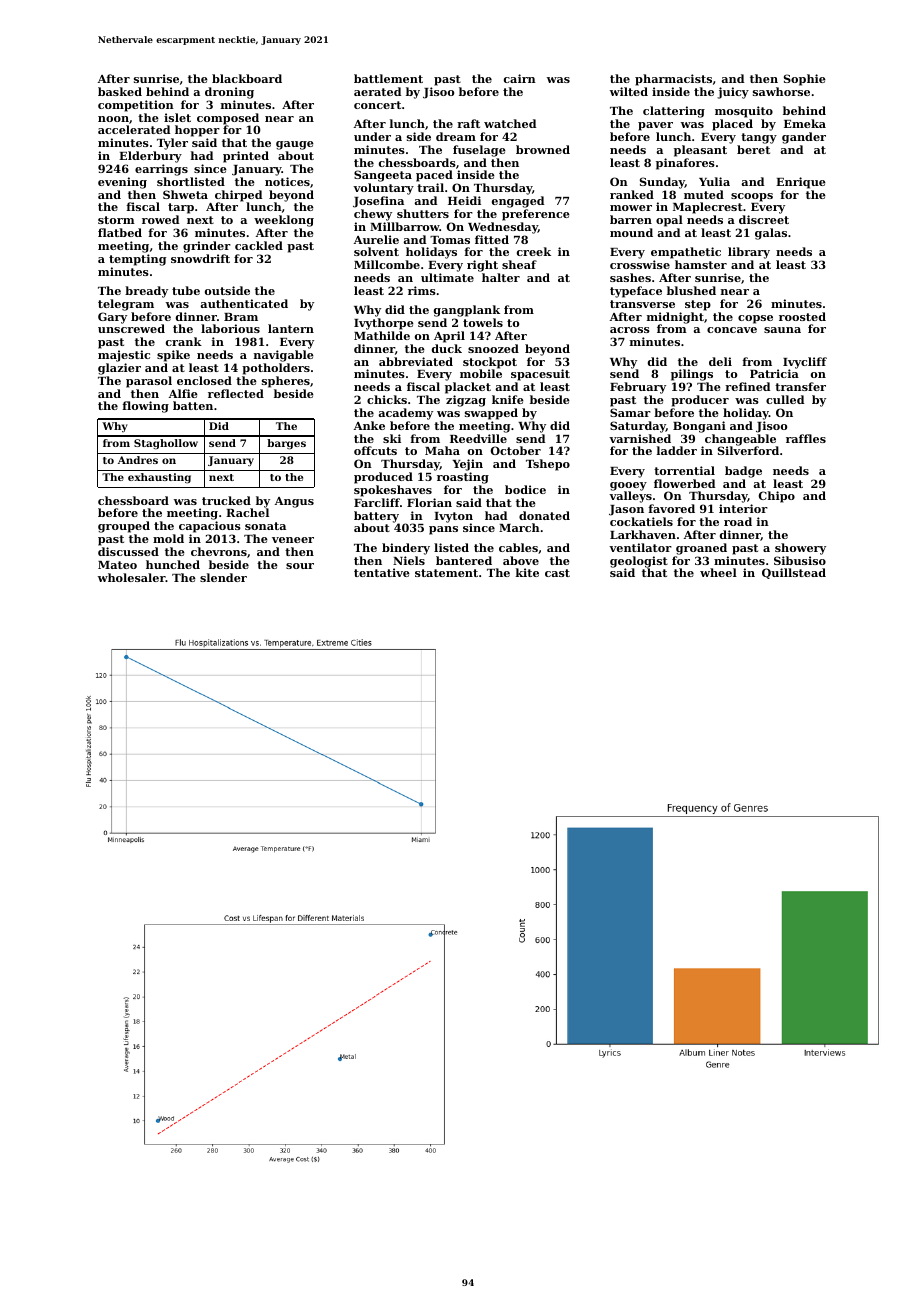 This image has width=924, height=1308. What do you see at coordinates (247, 78) in the image?
I see `blackboard` at bounding box center [247, 78].
